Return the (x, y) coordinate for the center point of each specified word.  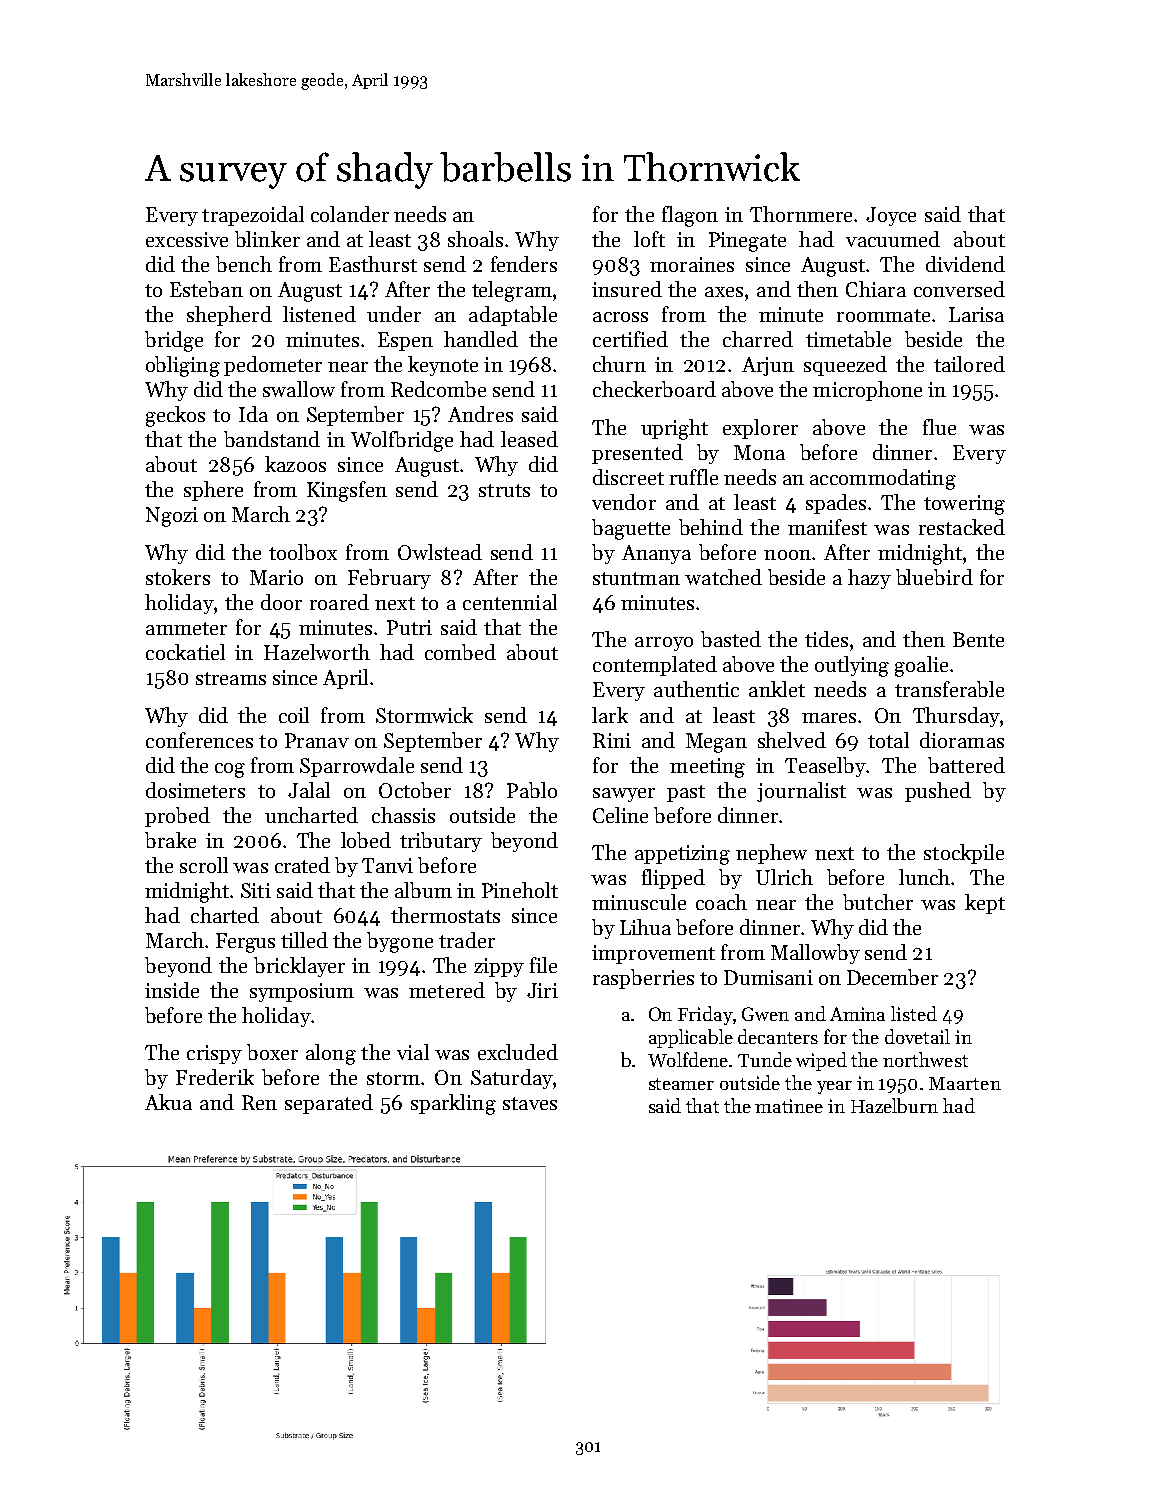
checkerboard (654, 389)
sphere (213, 491)
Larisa (976, 314)
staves (530, 1103)
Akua (168, 1102)
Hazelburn (894, 1105)
